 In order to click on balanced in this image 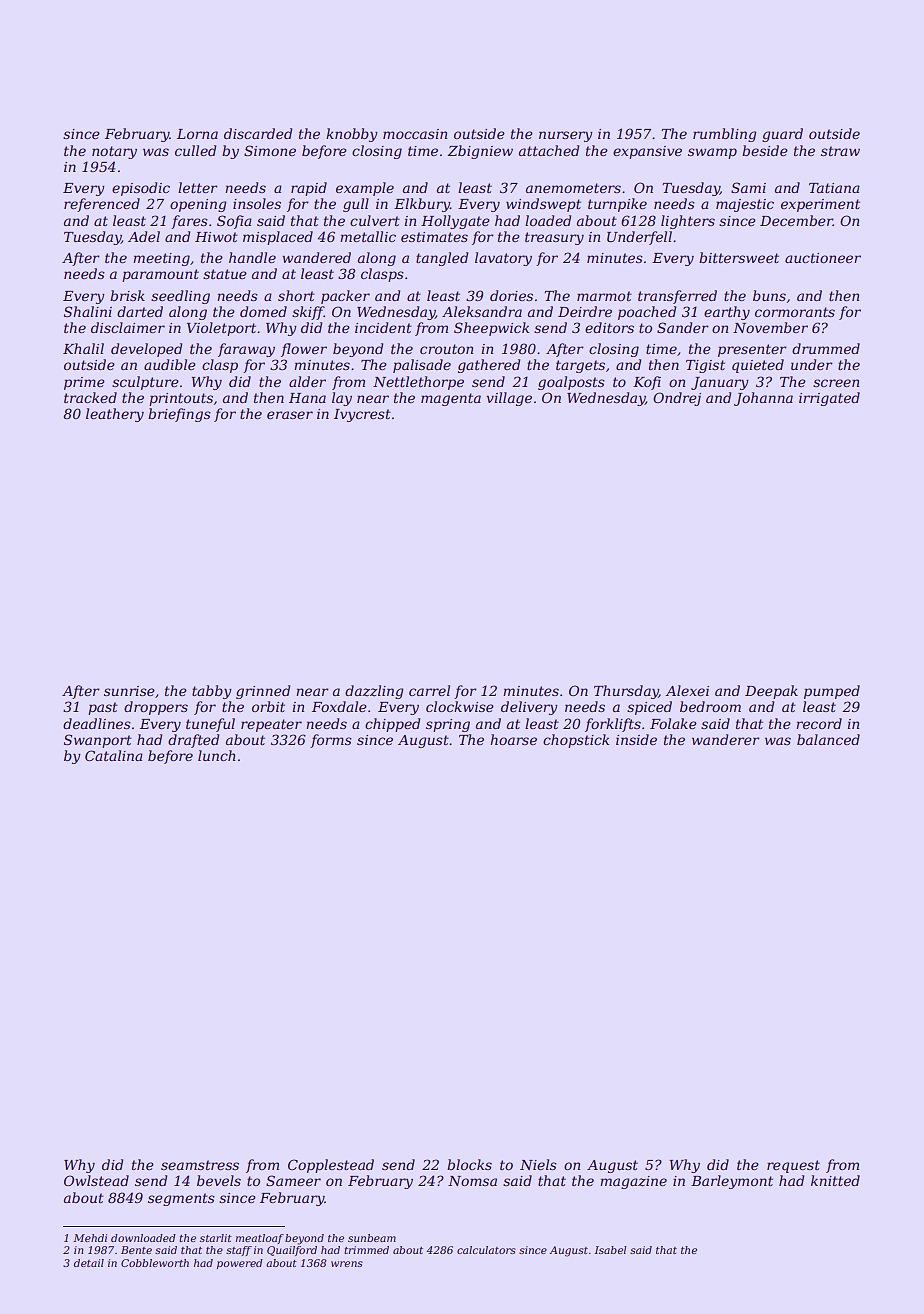, I will do `click(828, 739)`.
